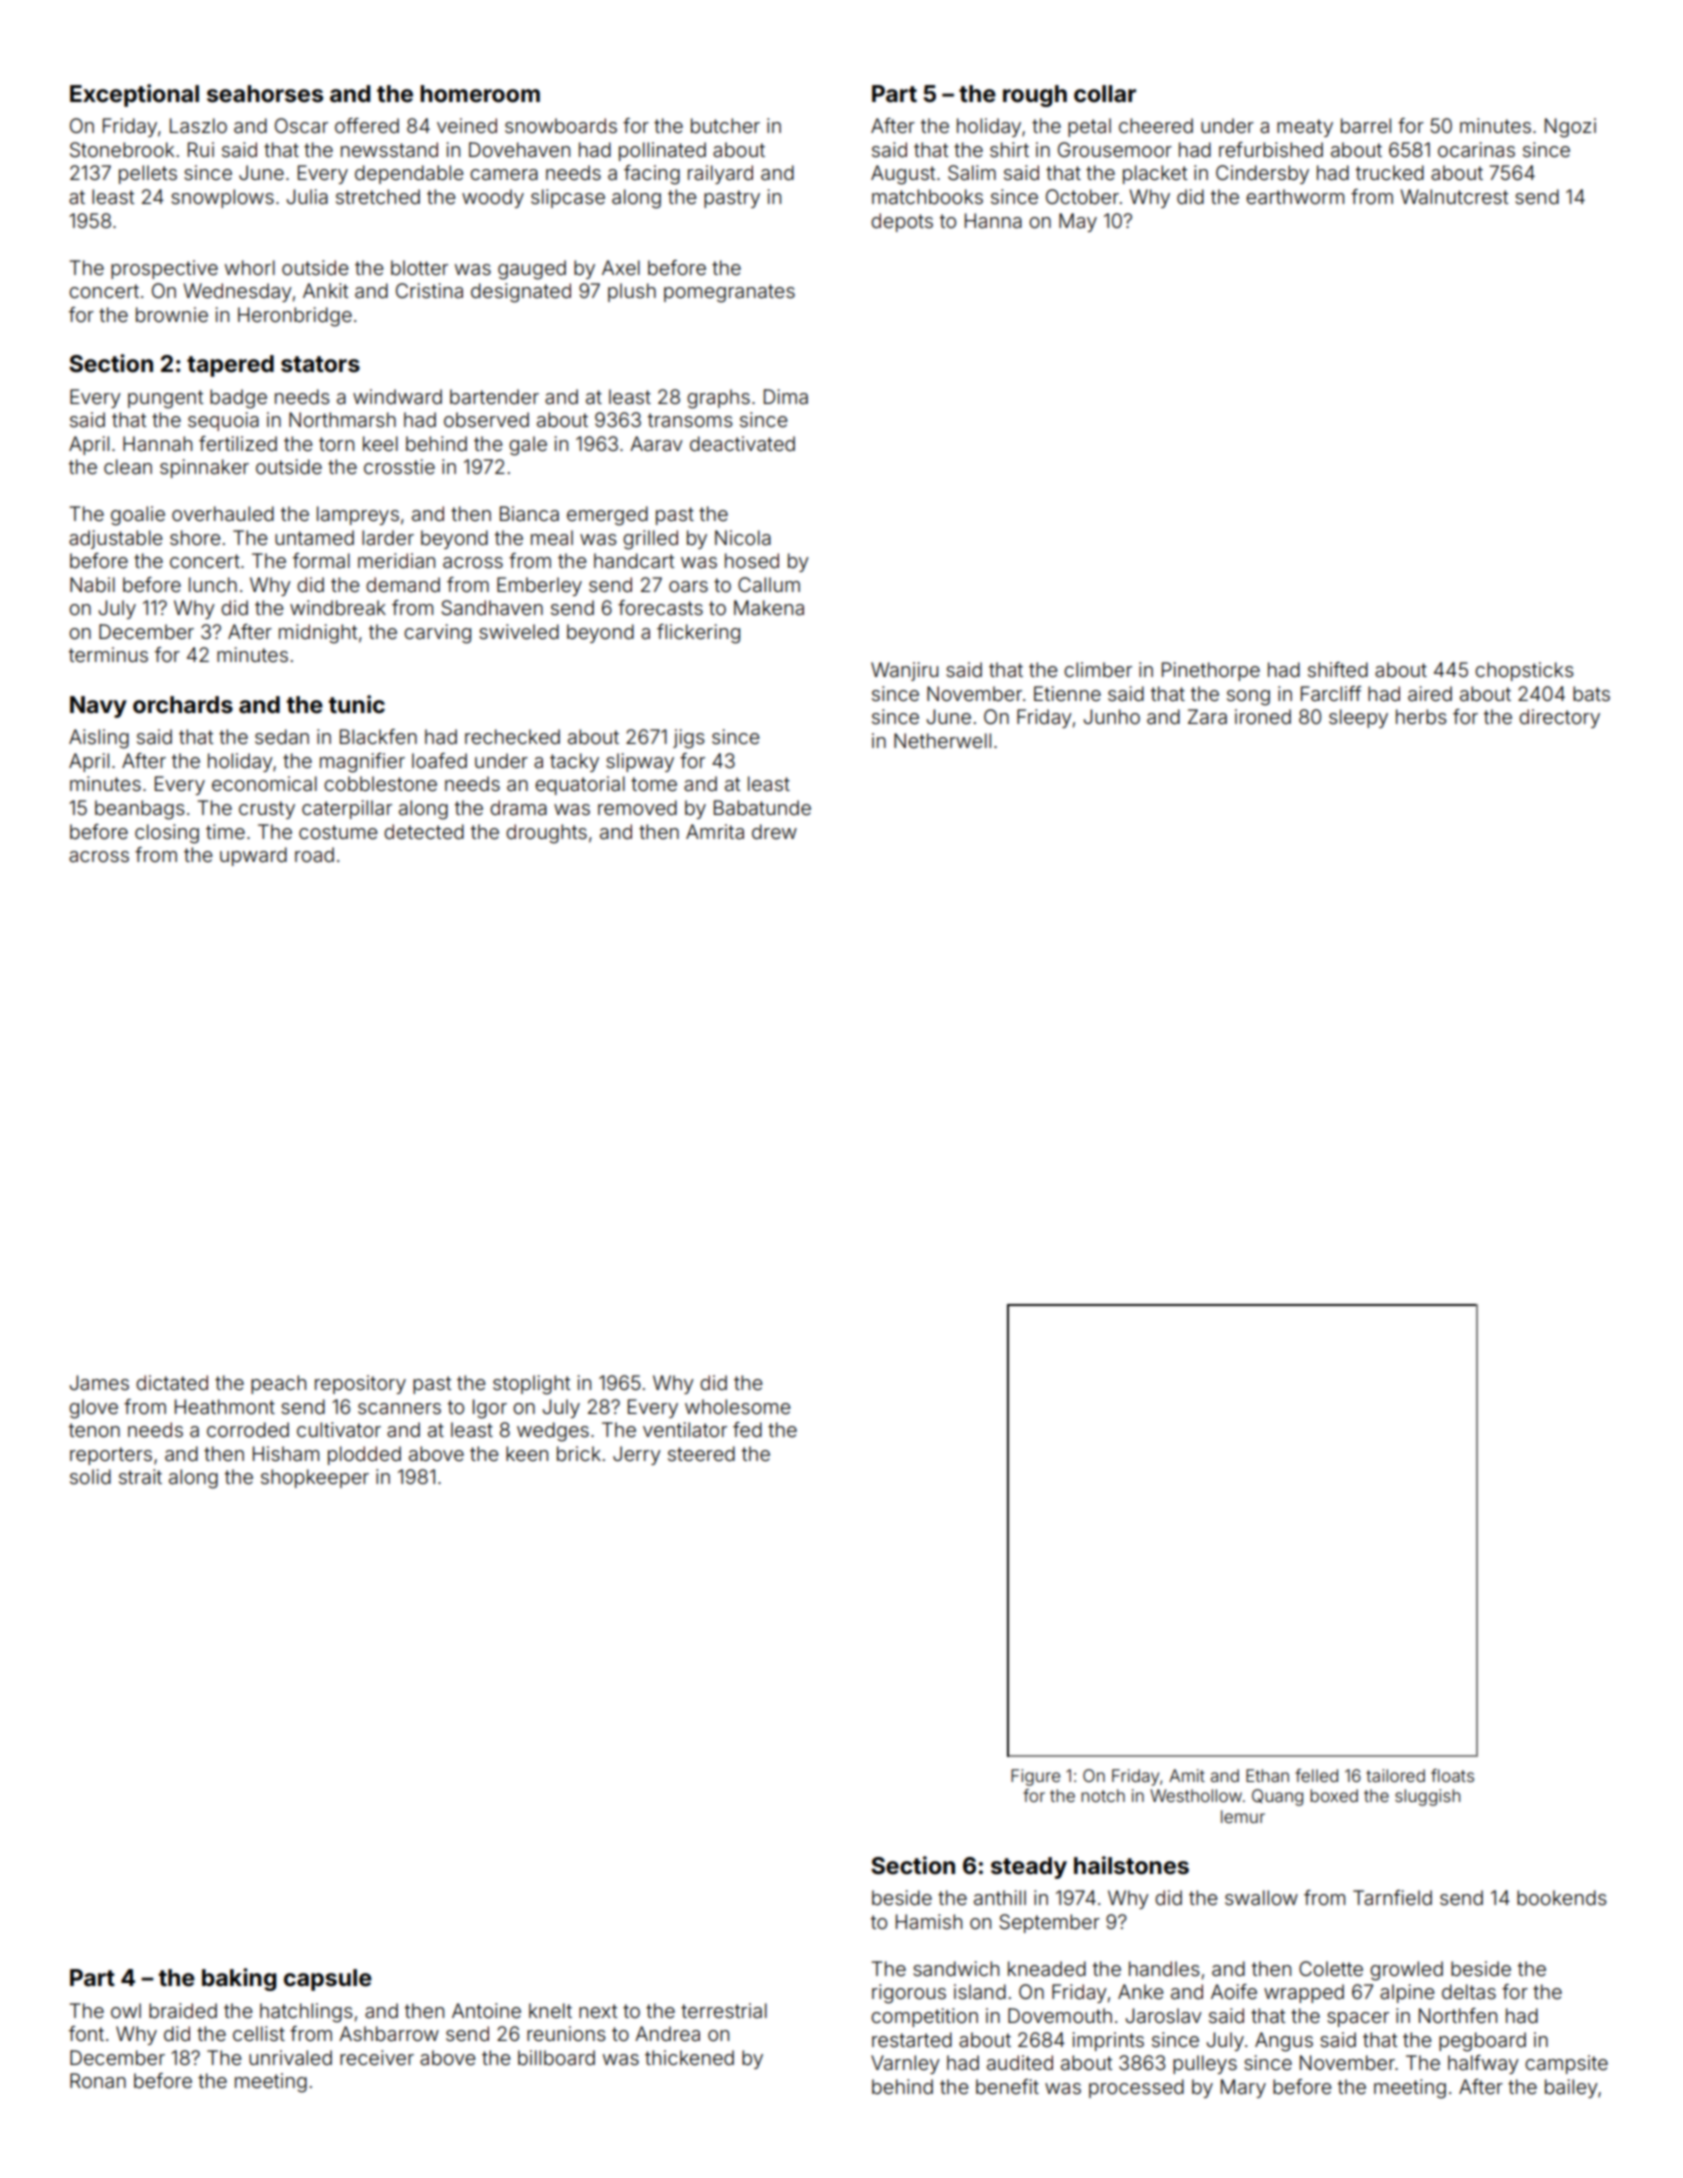 This image has width=1683, height=2178. I want to click on wholesome, so click(737, 1406).
